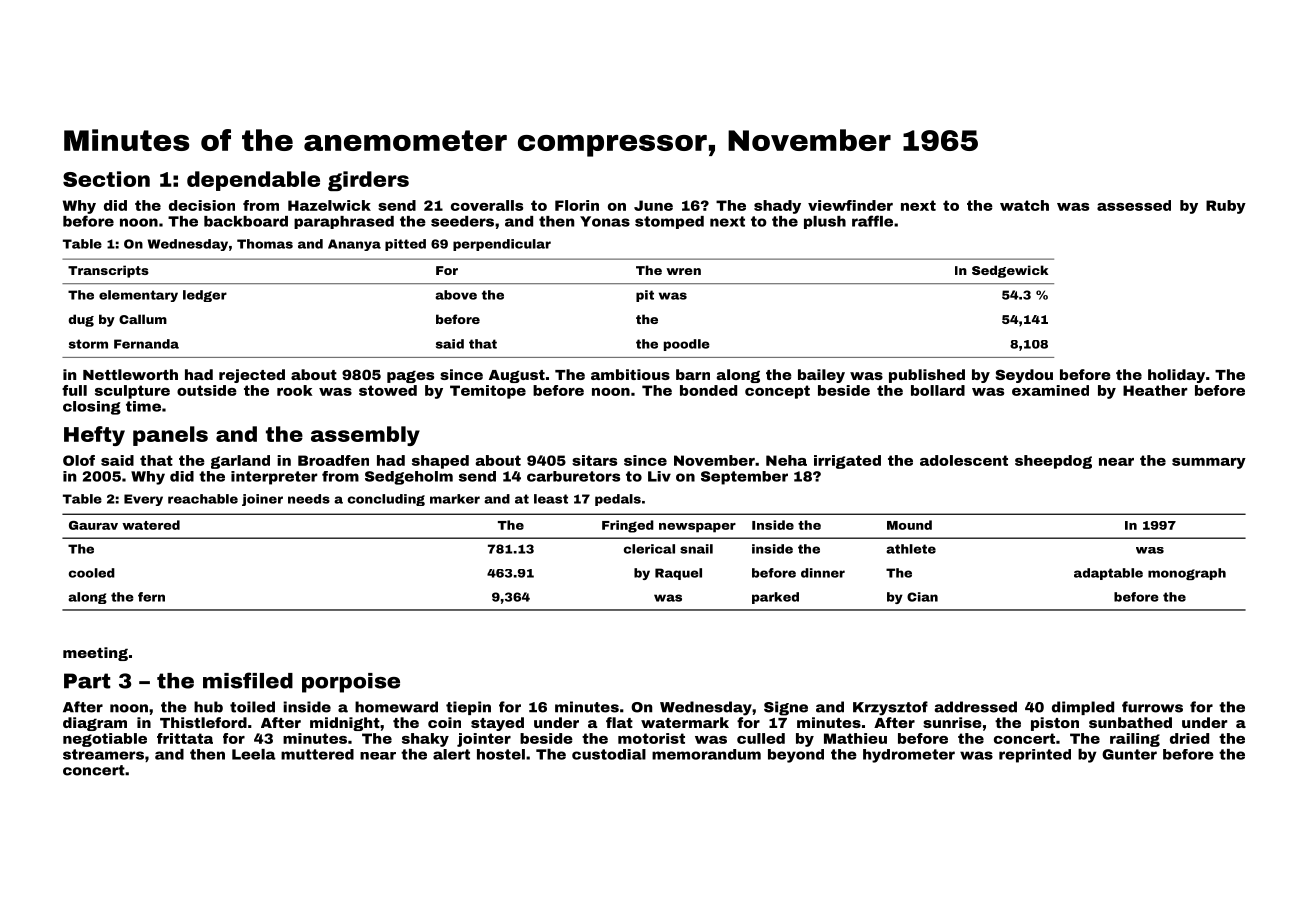  What do you see at coordinates (103, 754) in the screenshot?
I see `streamers` at bounding box center [103, 754].
